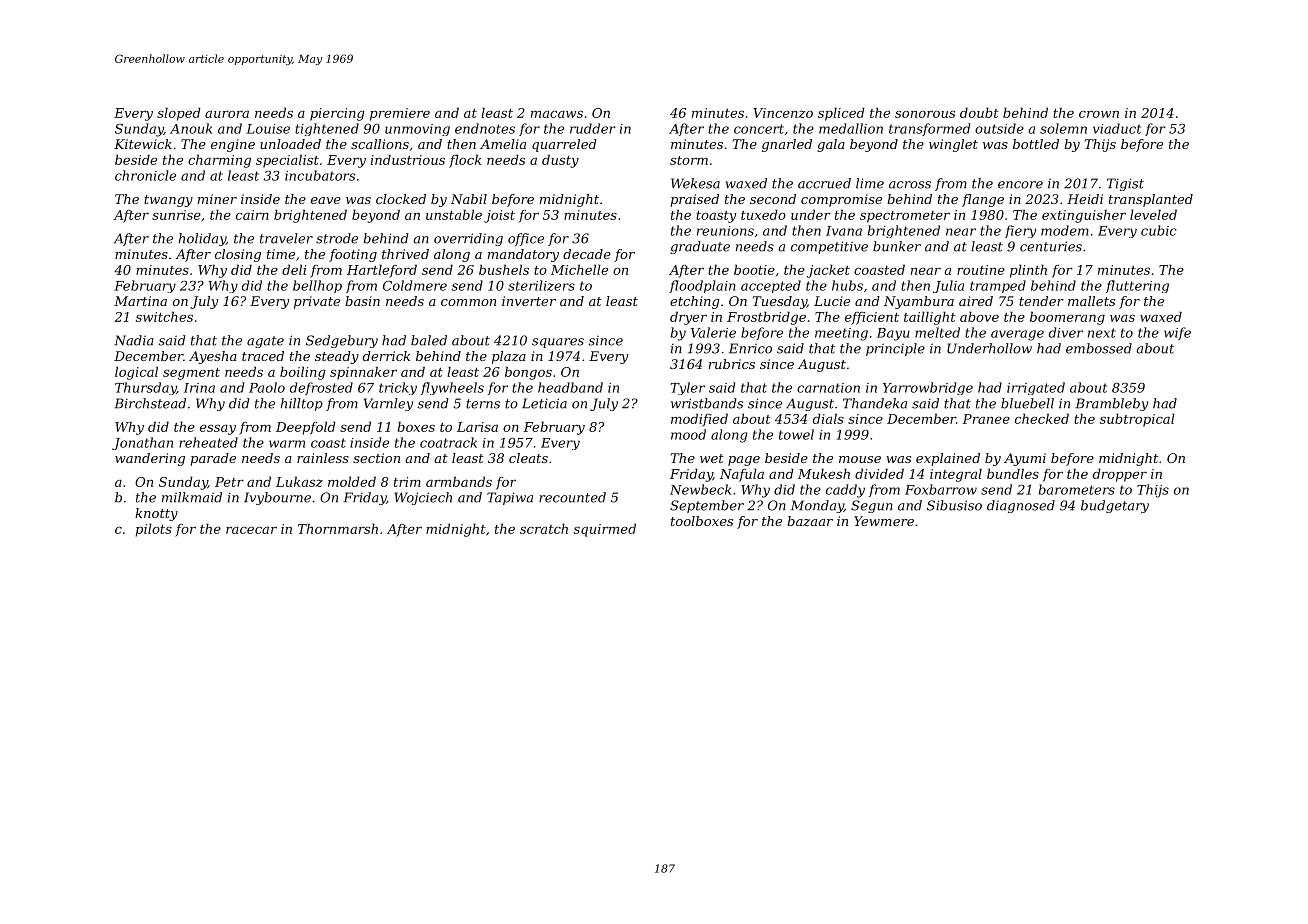 The height and width of the screenshot is (924, 1308). Describe the element at coordinates (142, 443) in the screenshot. I see `Jonathan` at that location.
